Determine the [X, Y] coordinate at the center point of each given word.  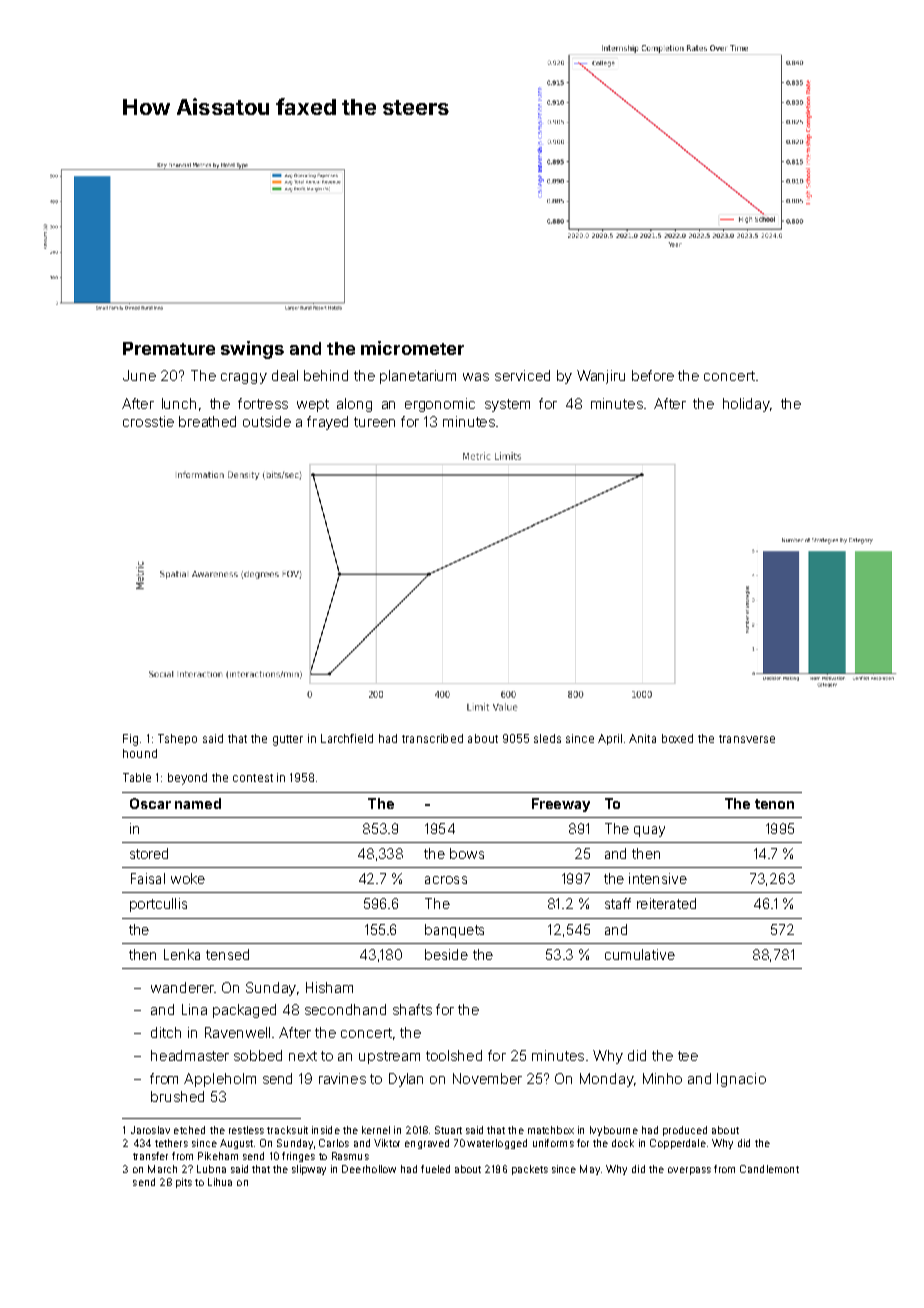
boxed [677, 738]
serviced [522, 375]
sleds [547, 738]
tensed [227, 954]
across [446, 880]
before [653, 375]
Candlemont [769, 1169]
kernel [376, 1130]
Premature [169, 348]
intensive [658, 878]
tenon [774, 804]
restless [246, 1130]
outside [267, 421]
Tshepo [177, 739]
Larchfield [347, 738]
